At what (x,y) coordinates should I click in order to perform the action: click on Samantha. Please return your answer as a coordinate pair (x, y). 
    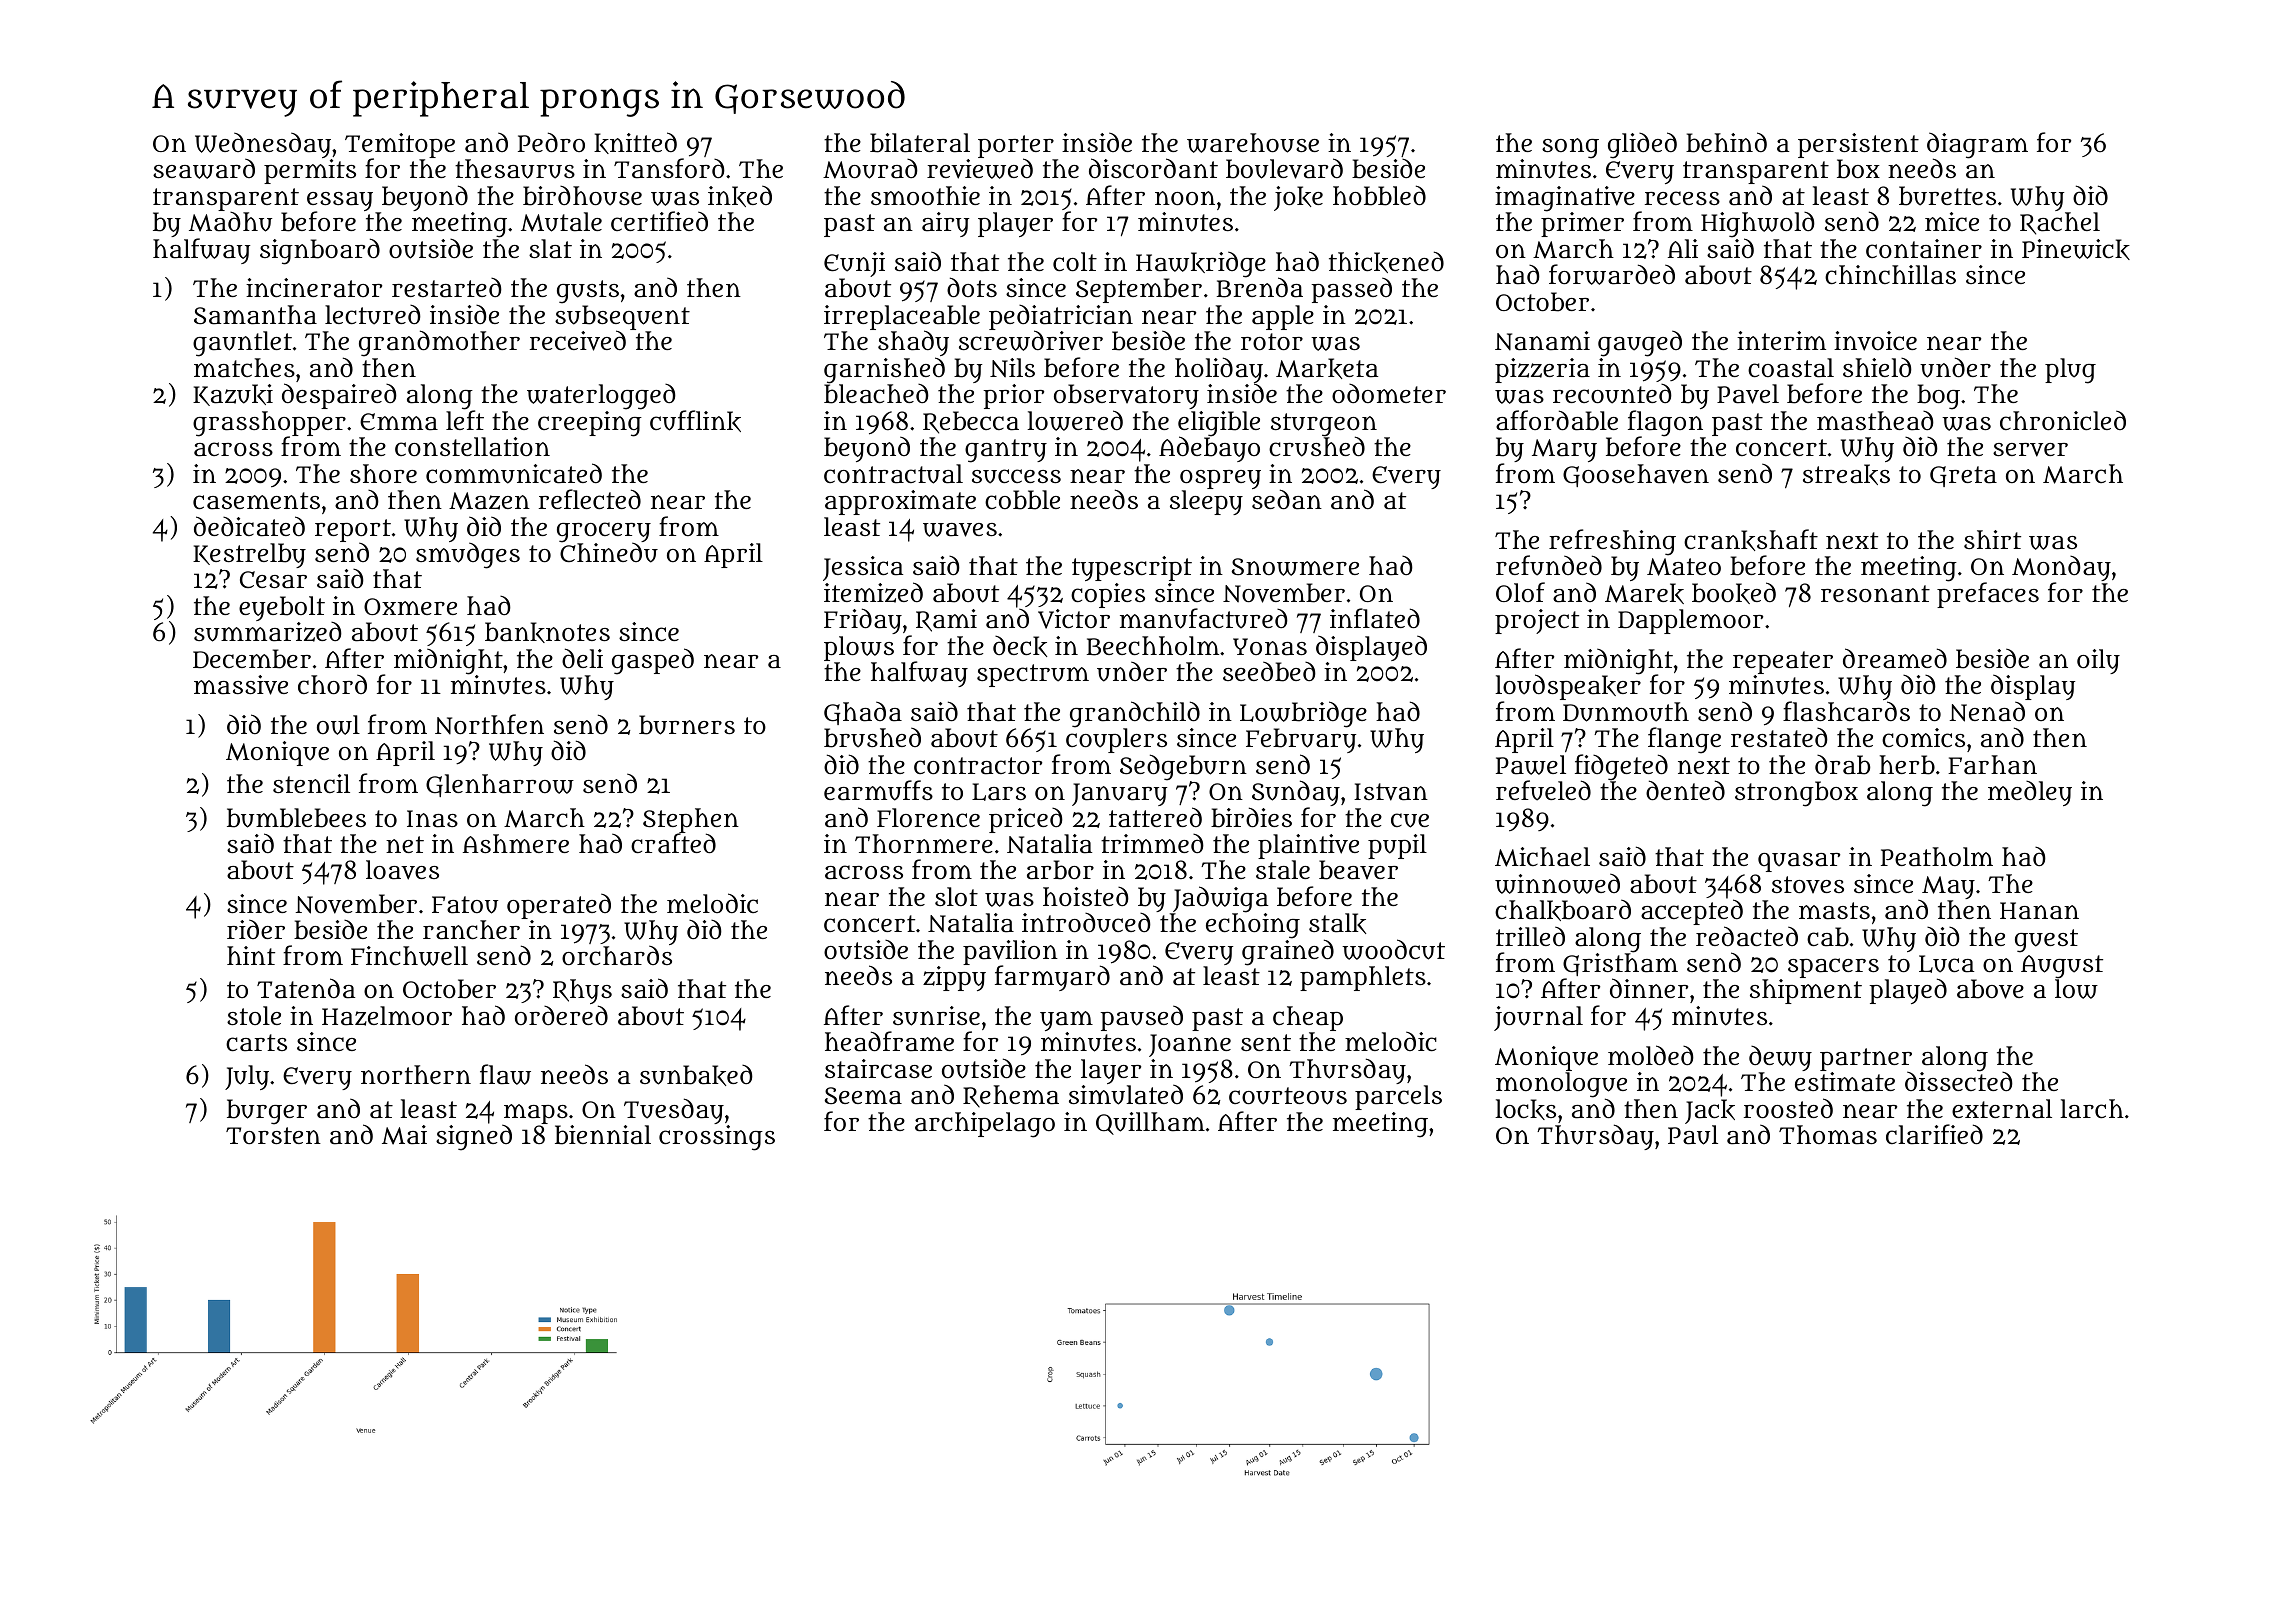
    Looking at the image, I should click on (255, 315).
